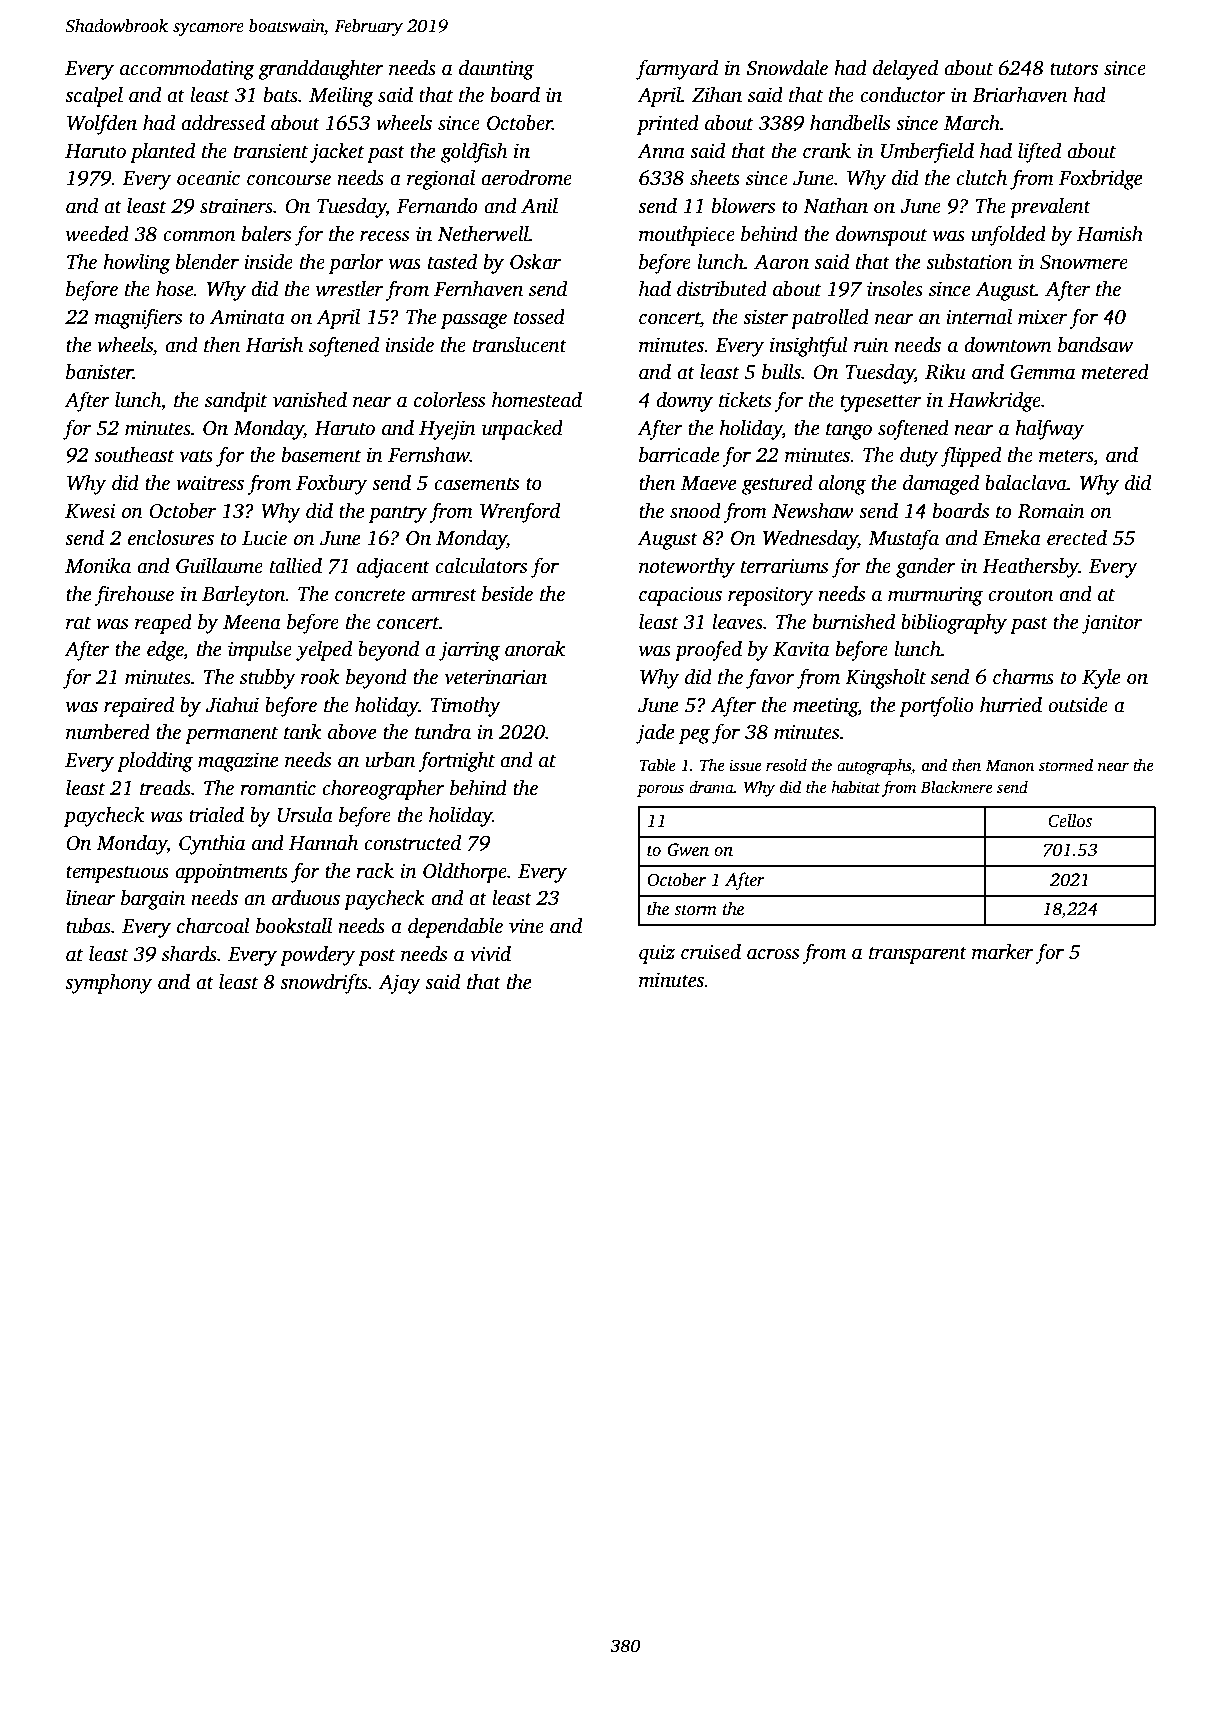  Describe the element at coordinates (78, 623) in the screenshot. I see `rat` at that location.
